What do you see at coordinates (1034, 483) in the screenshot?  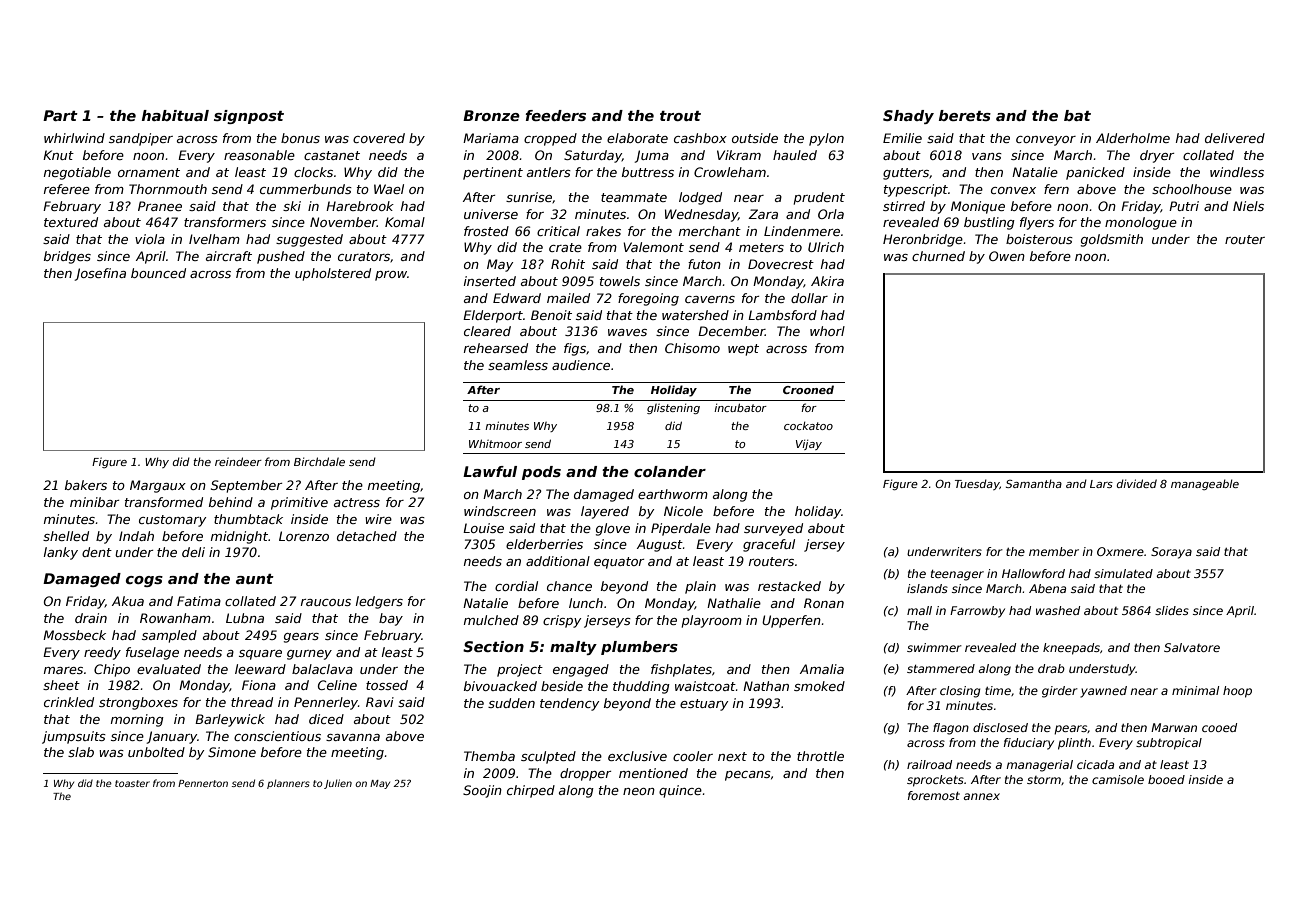 I see `Samantha` at bounding box center [1034, 483].
